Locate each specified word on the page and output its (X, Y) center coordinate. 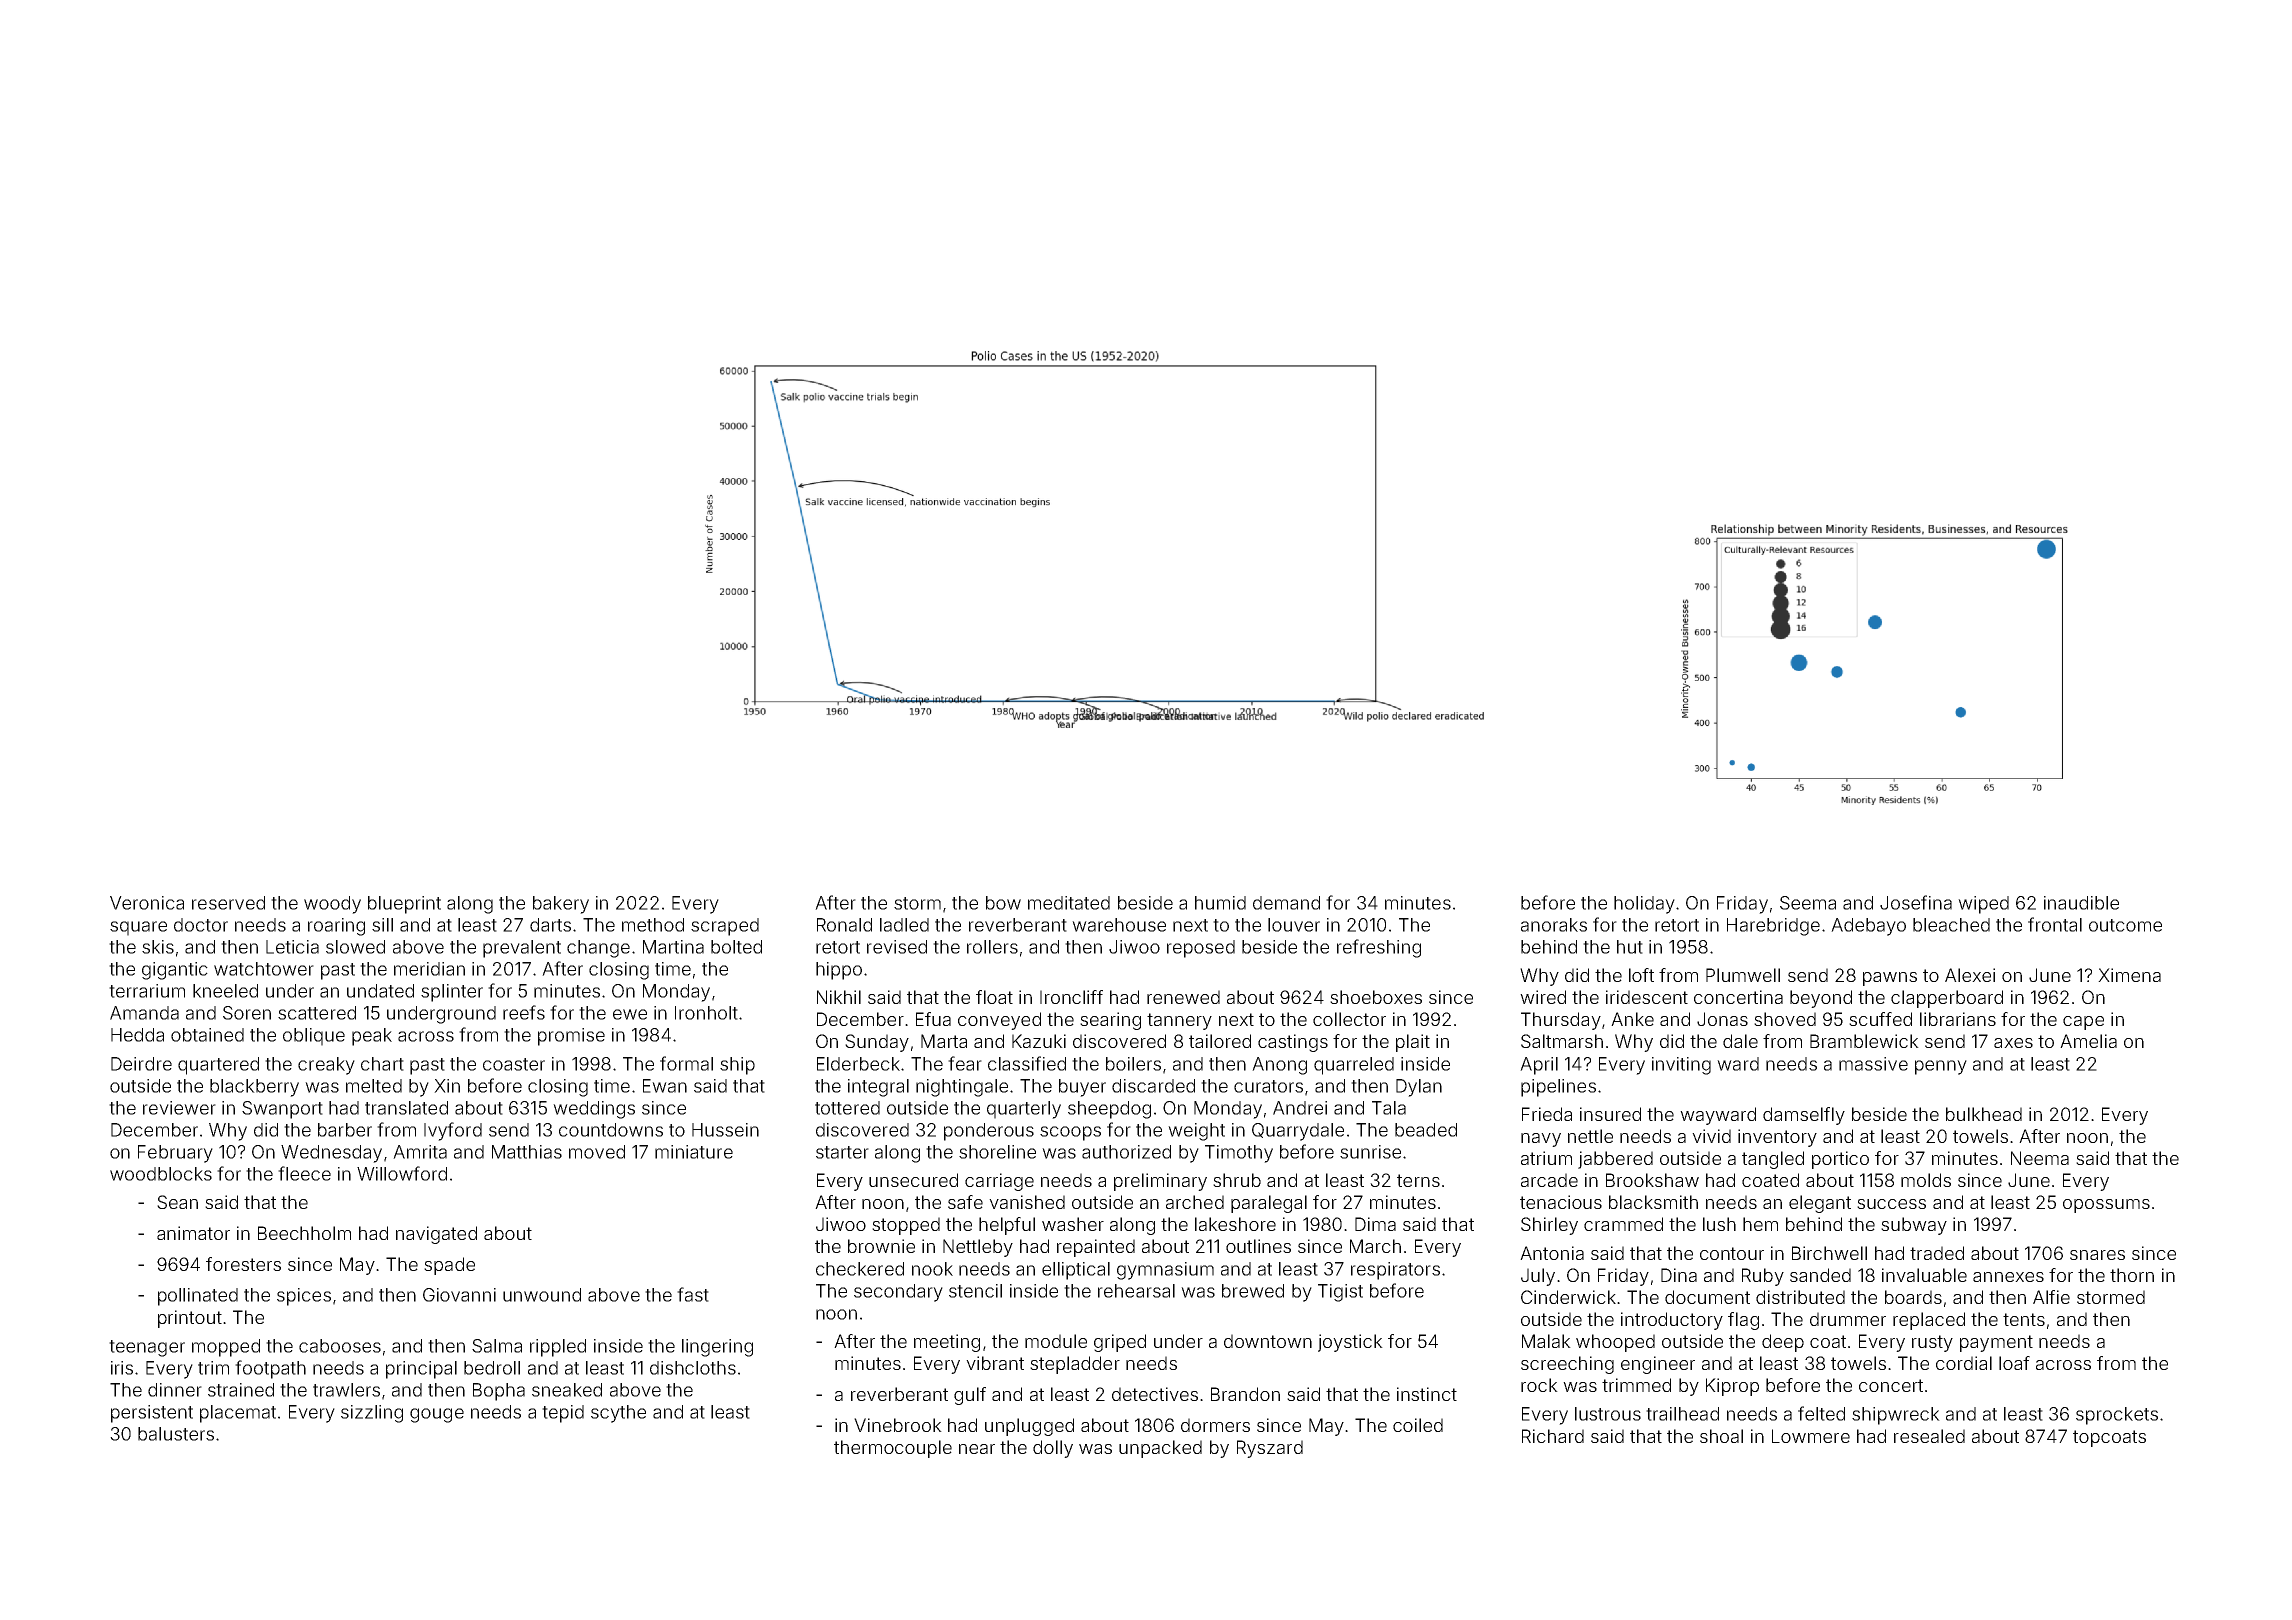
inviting (1681, 1066)
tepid (563, 1414)
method (653, 925)
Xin (447, 1086)
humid (1220, 903)
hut (1630, 947)
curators (1268, 1086)
